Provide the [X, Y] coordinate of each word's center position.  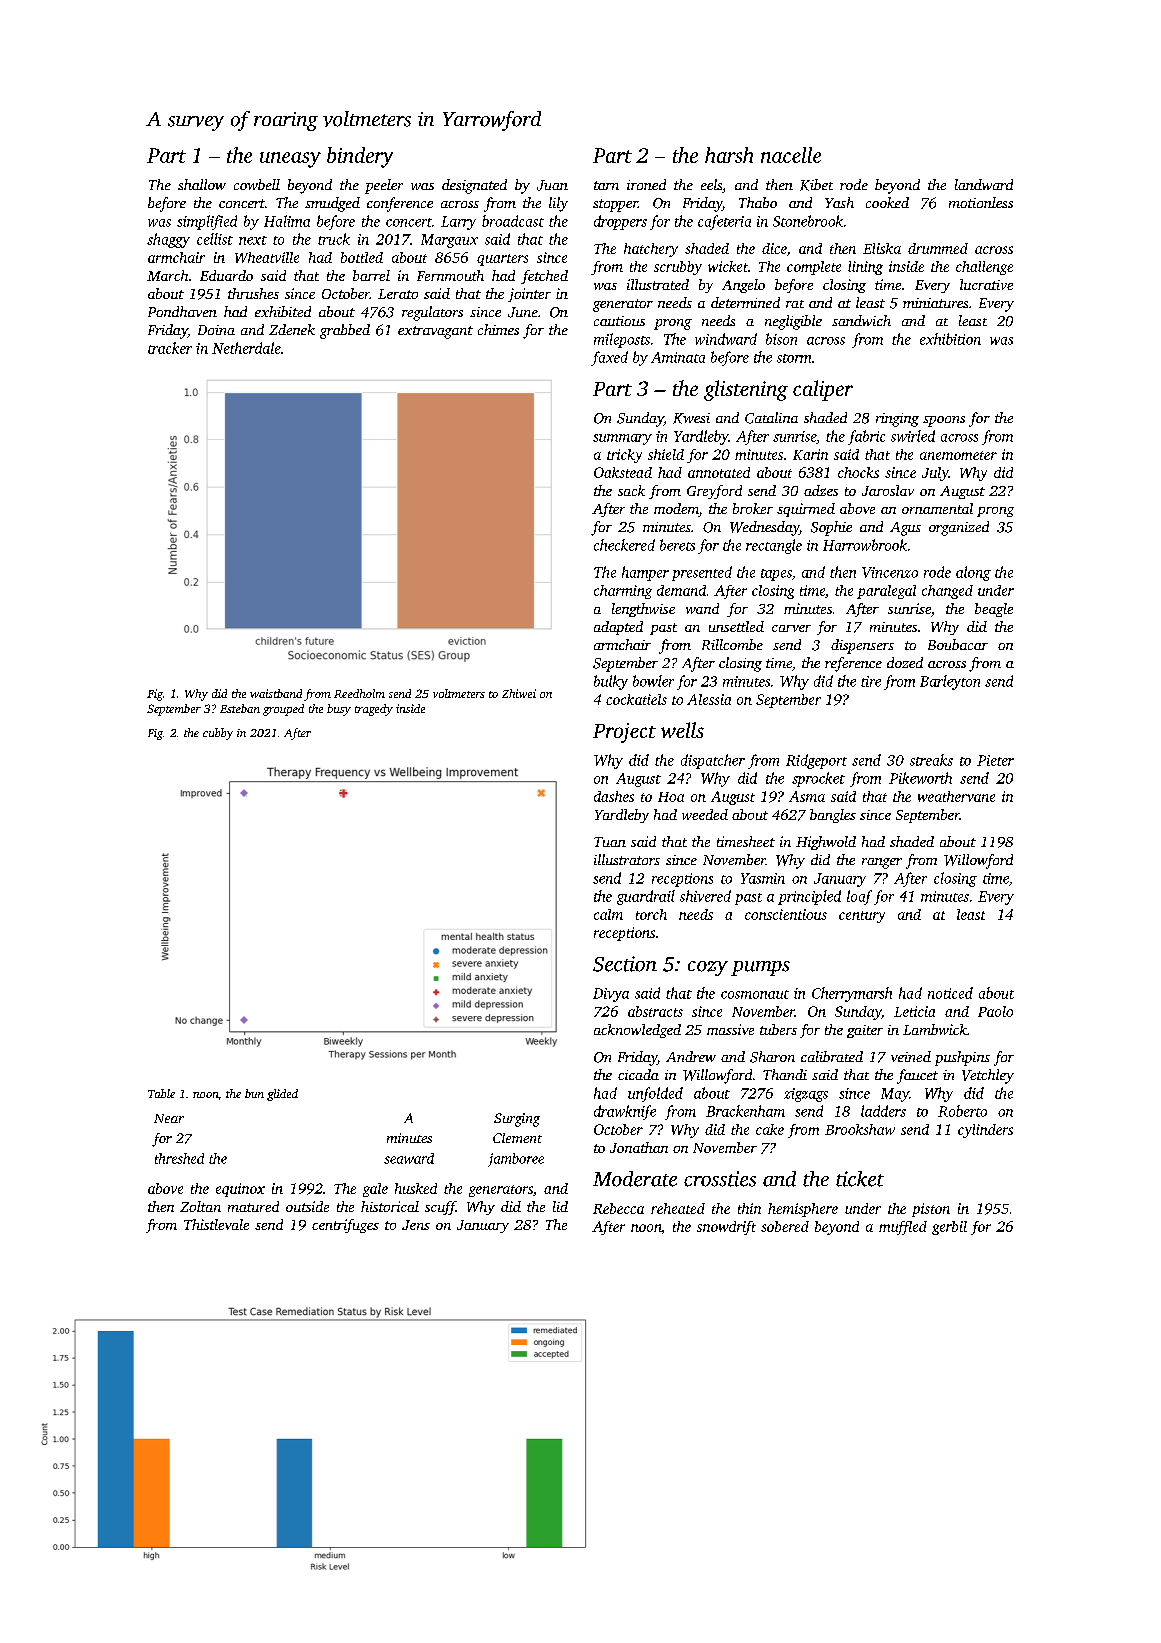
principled [809, 897]
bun [254, 1093]
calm [608, 914]
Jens [416, 1225]
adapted [618, 628]
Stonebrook [808, 221]
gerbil [949, 1228]
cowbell [257, 184]
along [973, 573]
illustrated [658, 284]
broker [753, 508]
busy [339, 710]
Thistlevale [216, 1224]
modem [676, 510]
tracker [170, 348]
